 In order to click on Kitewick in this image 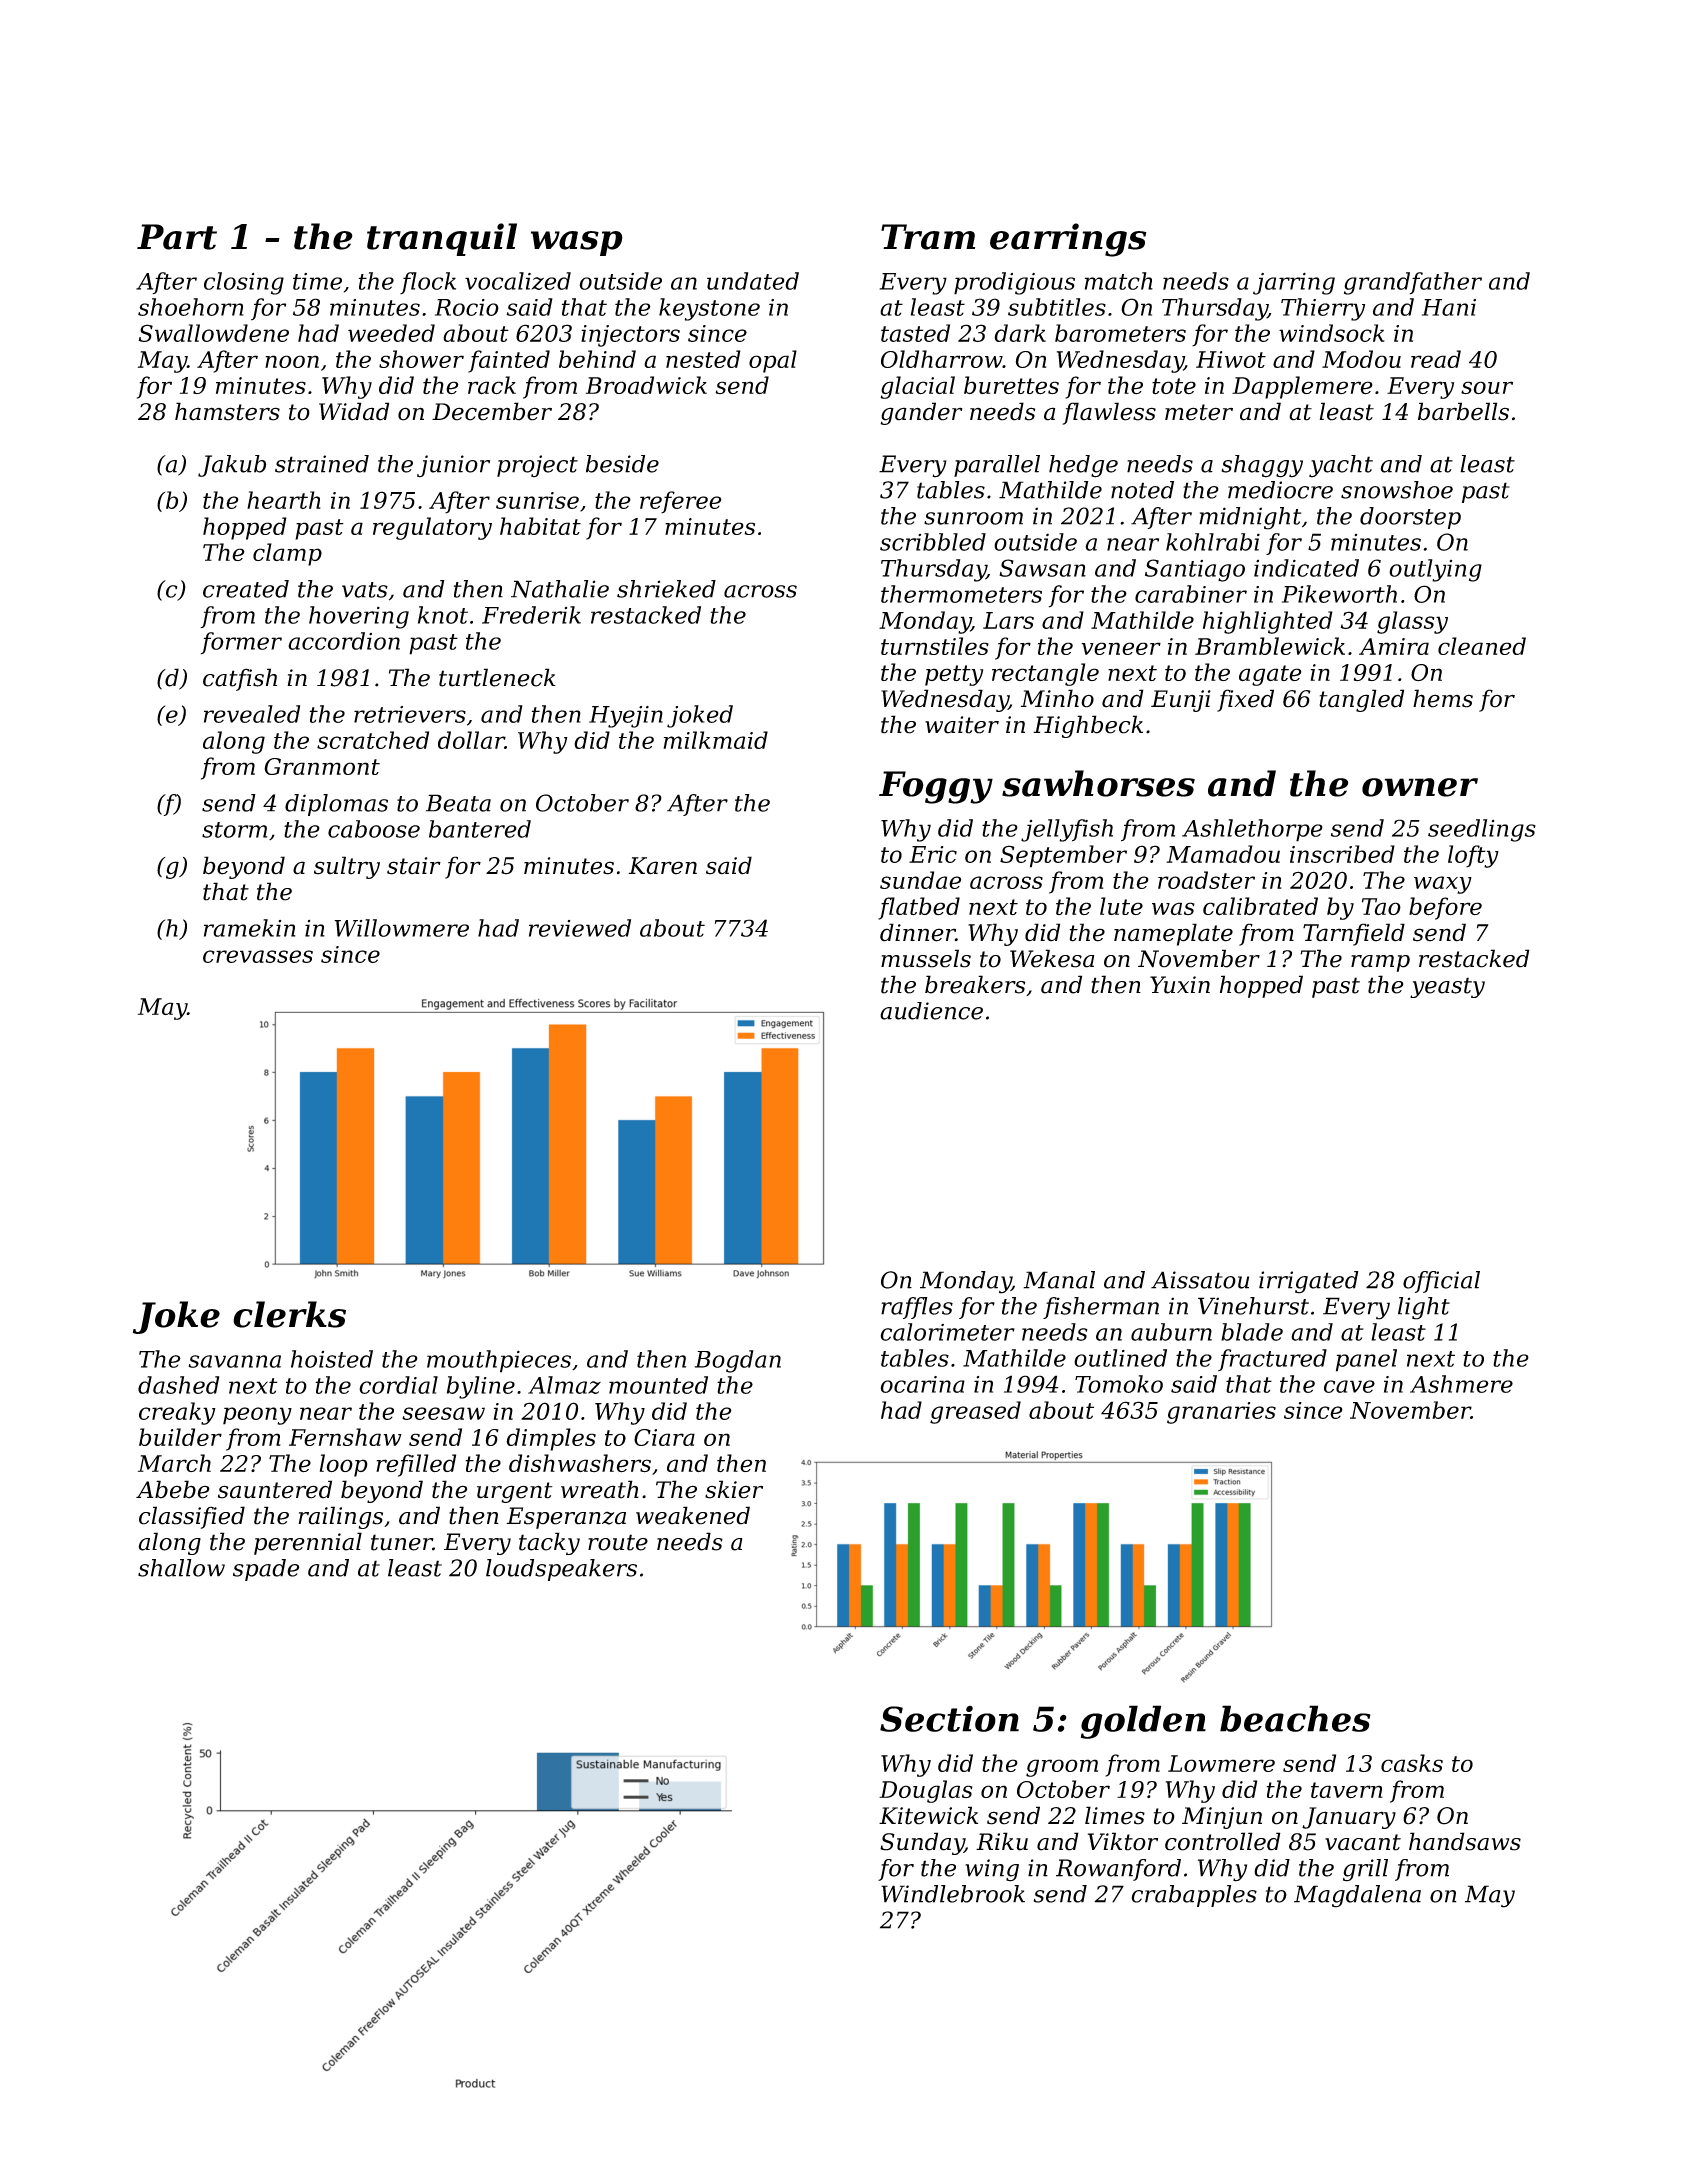, I will do `click(928, 1815)`.
